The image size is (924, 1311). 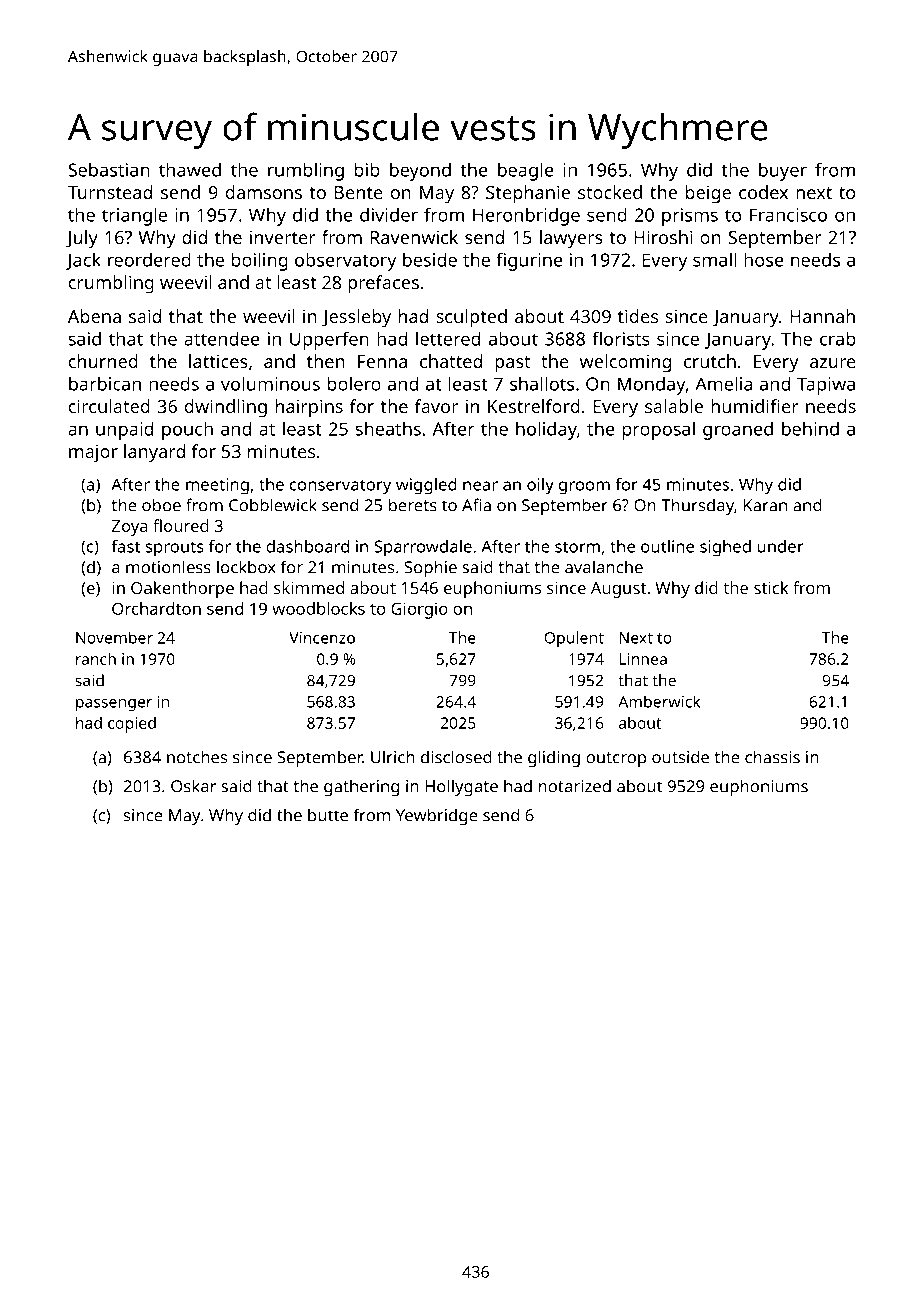 What do you see at coordinates (109, 169) in the screenshot?
I see `Sebastian` at bounding box center [109, 169].
